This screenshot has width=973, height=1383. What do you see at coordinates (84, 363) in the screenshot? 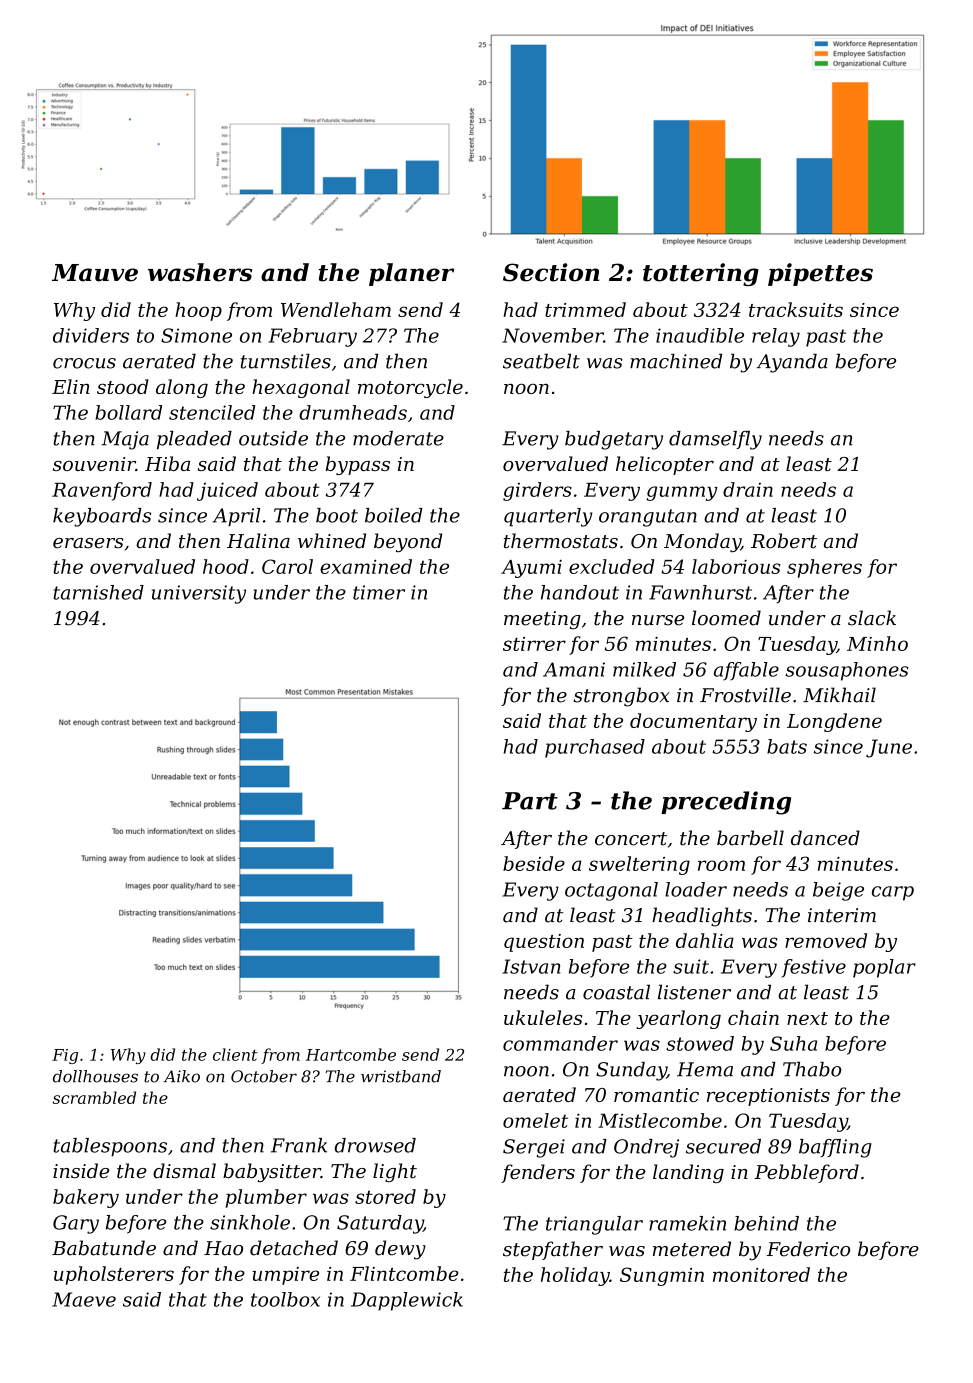
I see `crocus` at bounding box center [84, 363].
